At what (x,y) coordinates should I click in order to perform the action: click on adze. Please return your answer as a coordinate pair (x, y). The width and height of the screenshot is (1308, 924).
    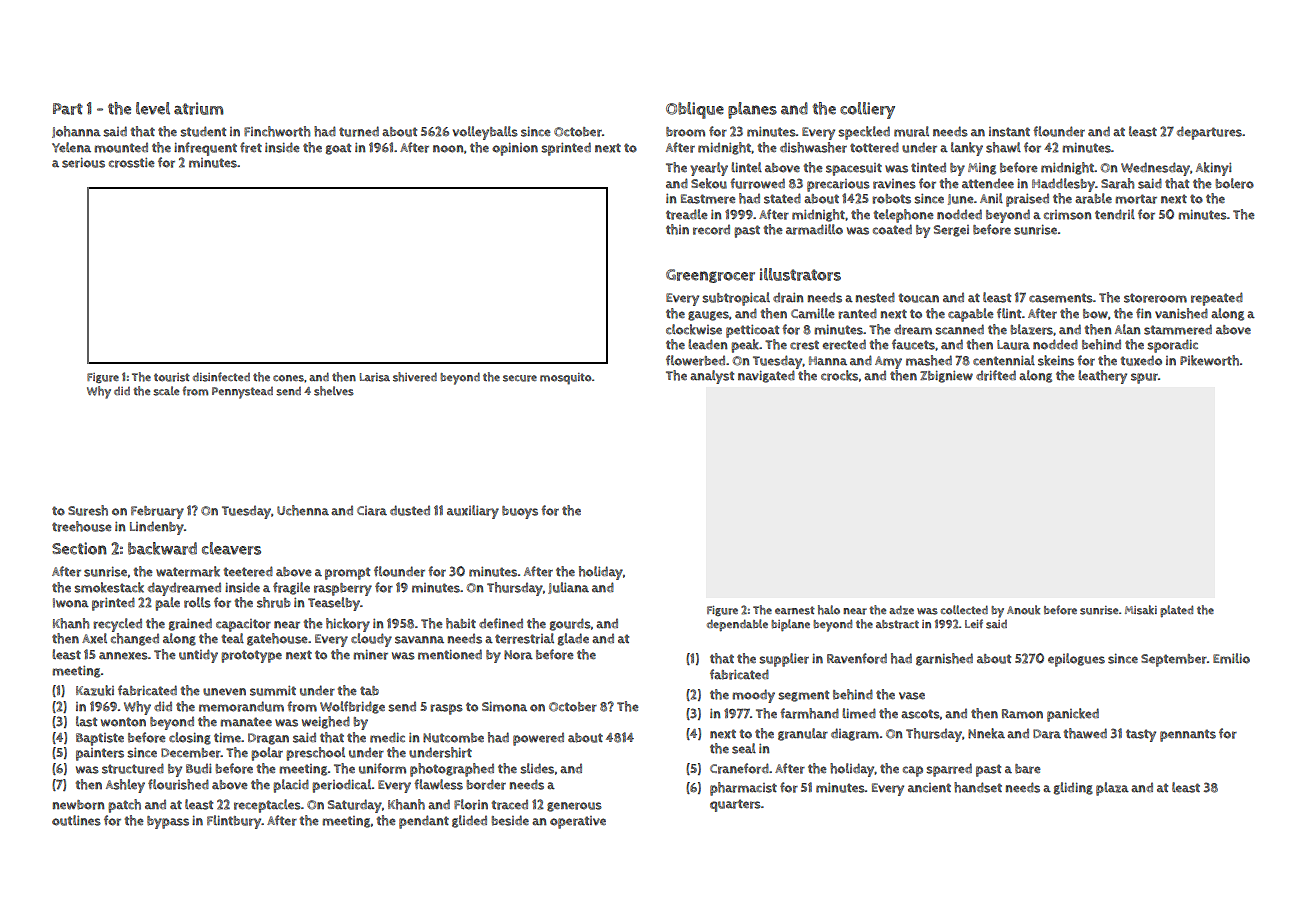
    Looking at the image, I should click on (901, 610).
